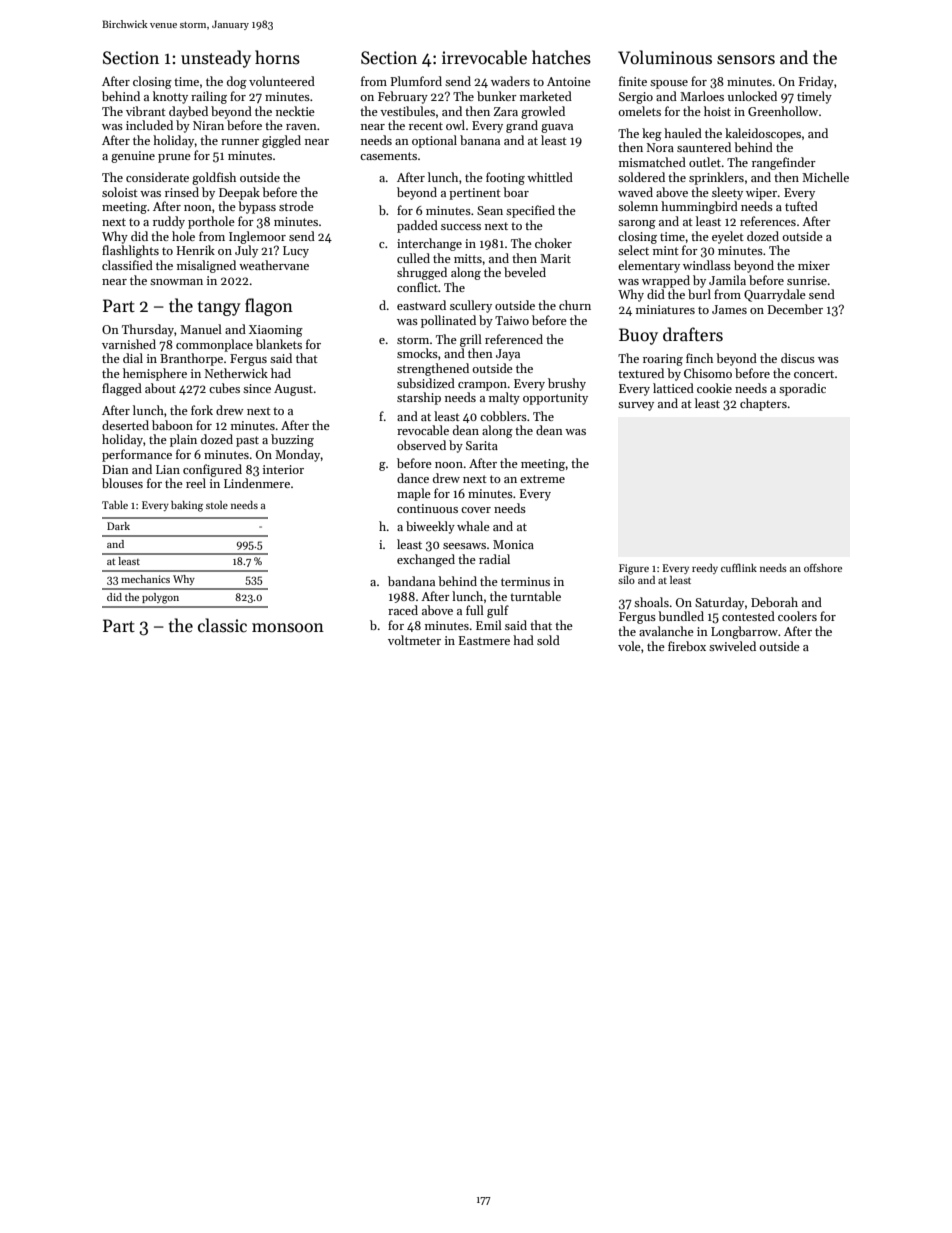 This screenshot has width=952, height=1233. What do you see at coordinates (629, 646) in the screenshot?
I see `vole` at bounding box center [629, 646].
